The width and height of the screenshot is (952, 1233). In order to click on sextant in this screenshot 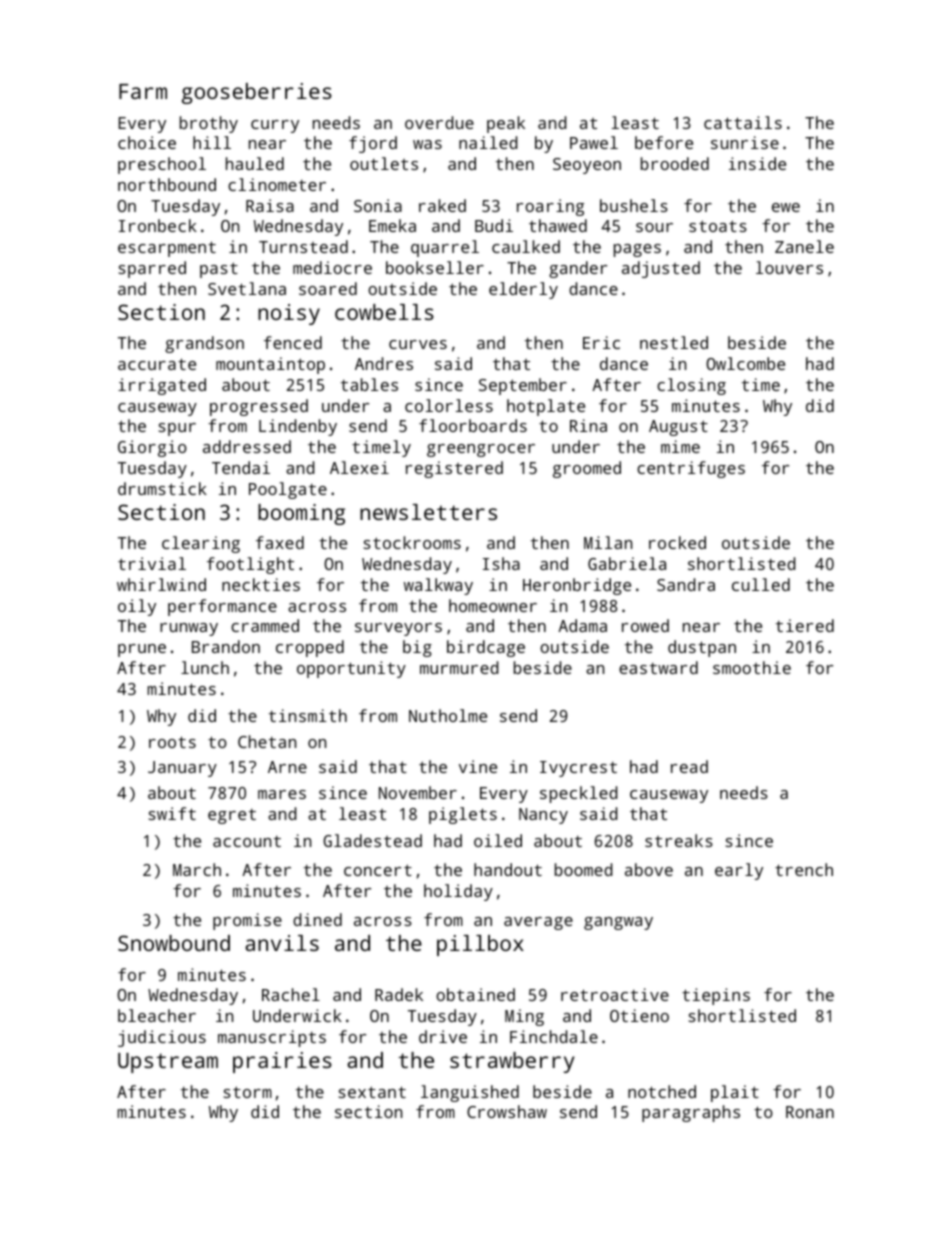, I will do `click(372, 1092)`.
